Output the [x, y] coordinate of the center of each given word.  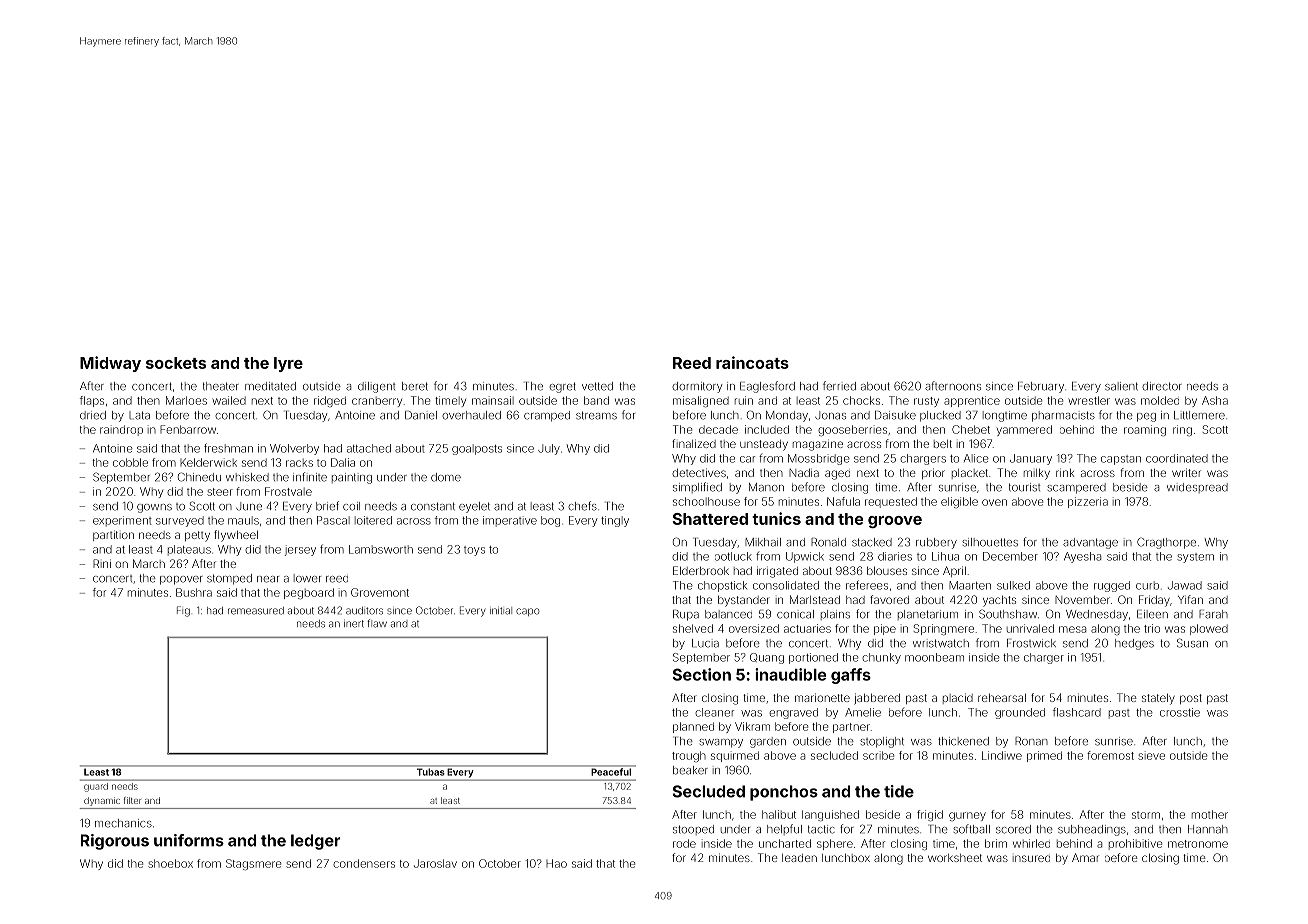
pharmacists [1063, 416]
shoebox [170, 863]
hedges [1134, 644]
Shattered [710, 519]
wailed [229, 400]
